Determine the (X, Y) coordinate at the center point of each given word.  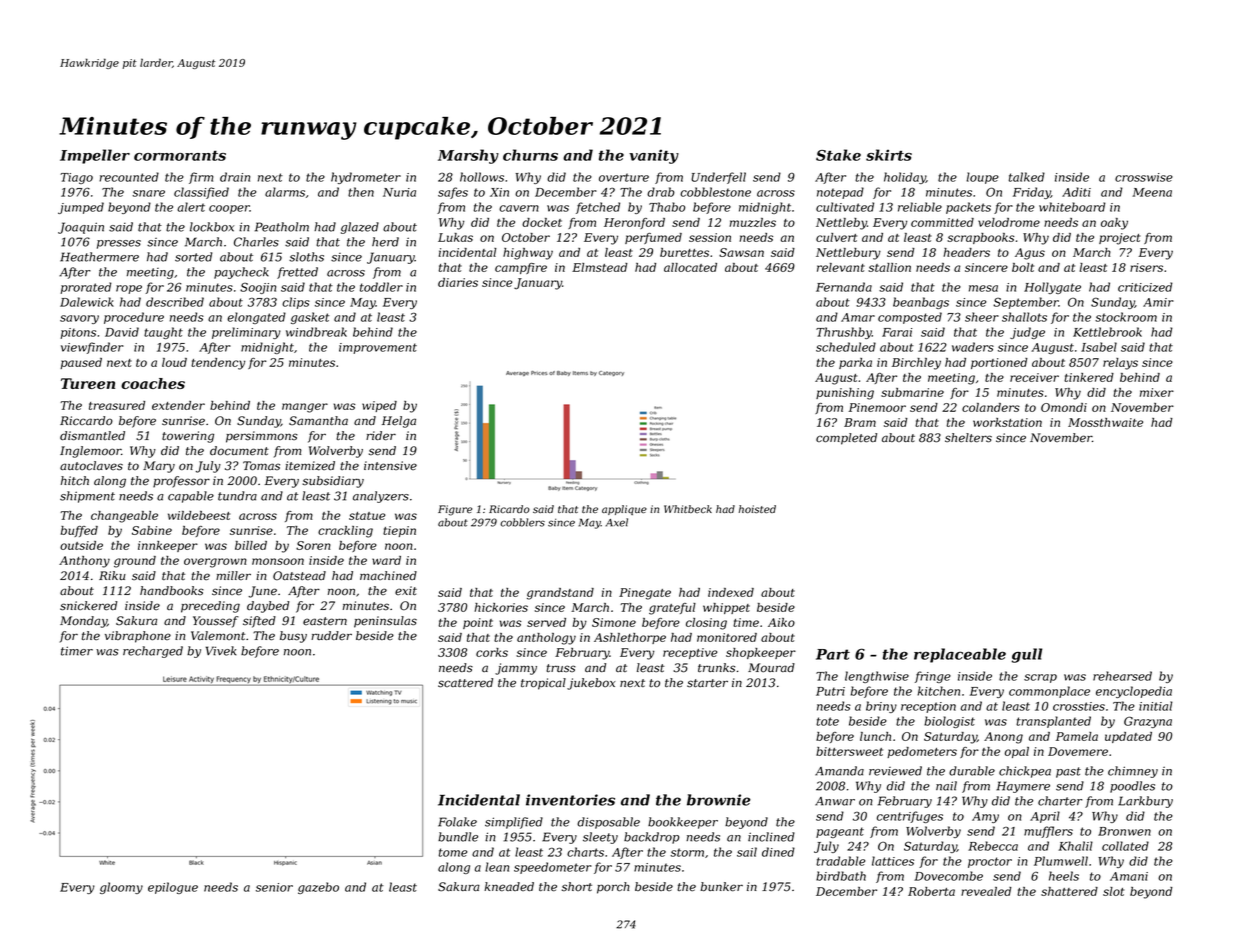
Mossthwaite (1105, 422)
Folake (457, 822)
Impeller (95, 156)
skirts (889, 155)
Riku (112, 575)
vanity (654, 156)
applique (624, 510)
